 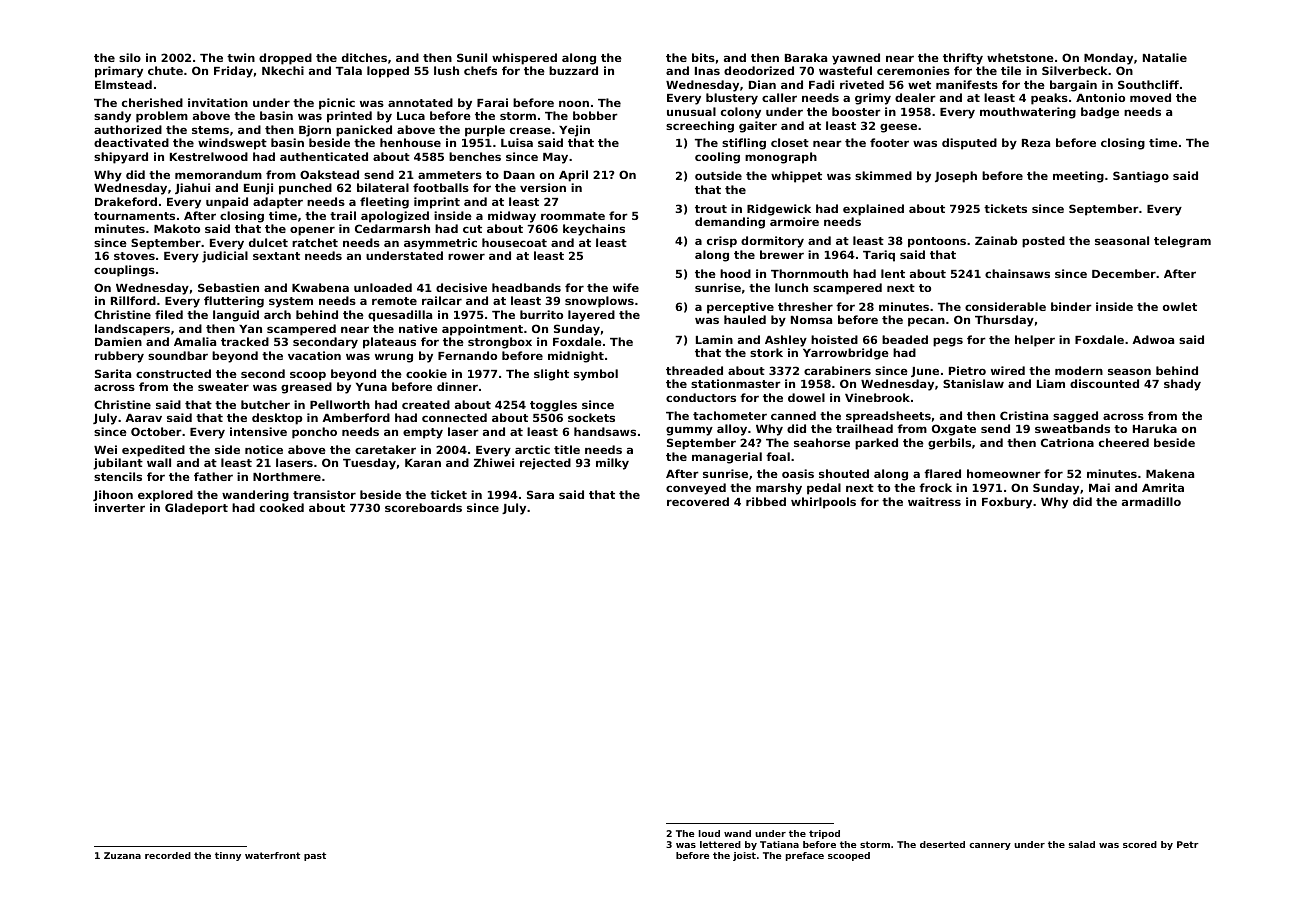 What do you see at coordinates (1051, 383) in the page?
I see `Liam` at bounding box center [1051, 383].
